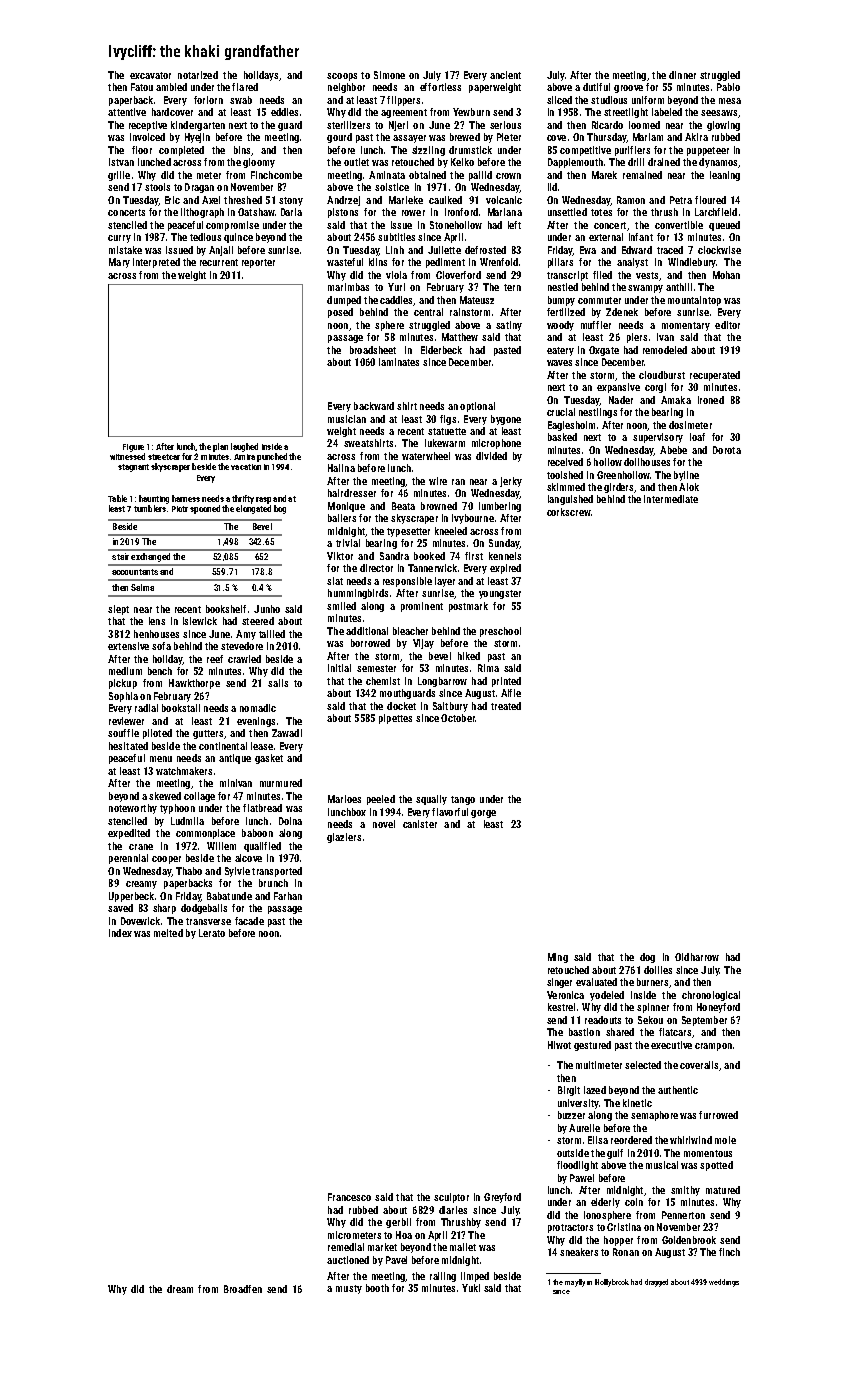 Image resolution: width=849 pixels, height=1400 pixels. Describe the element at coordinates (559, 983) in the document. I see `singer` at that location.
